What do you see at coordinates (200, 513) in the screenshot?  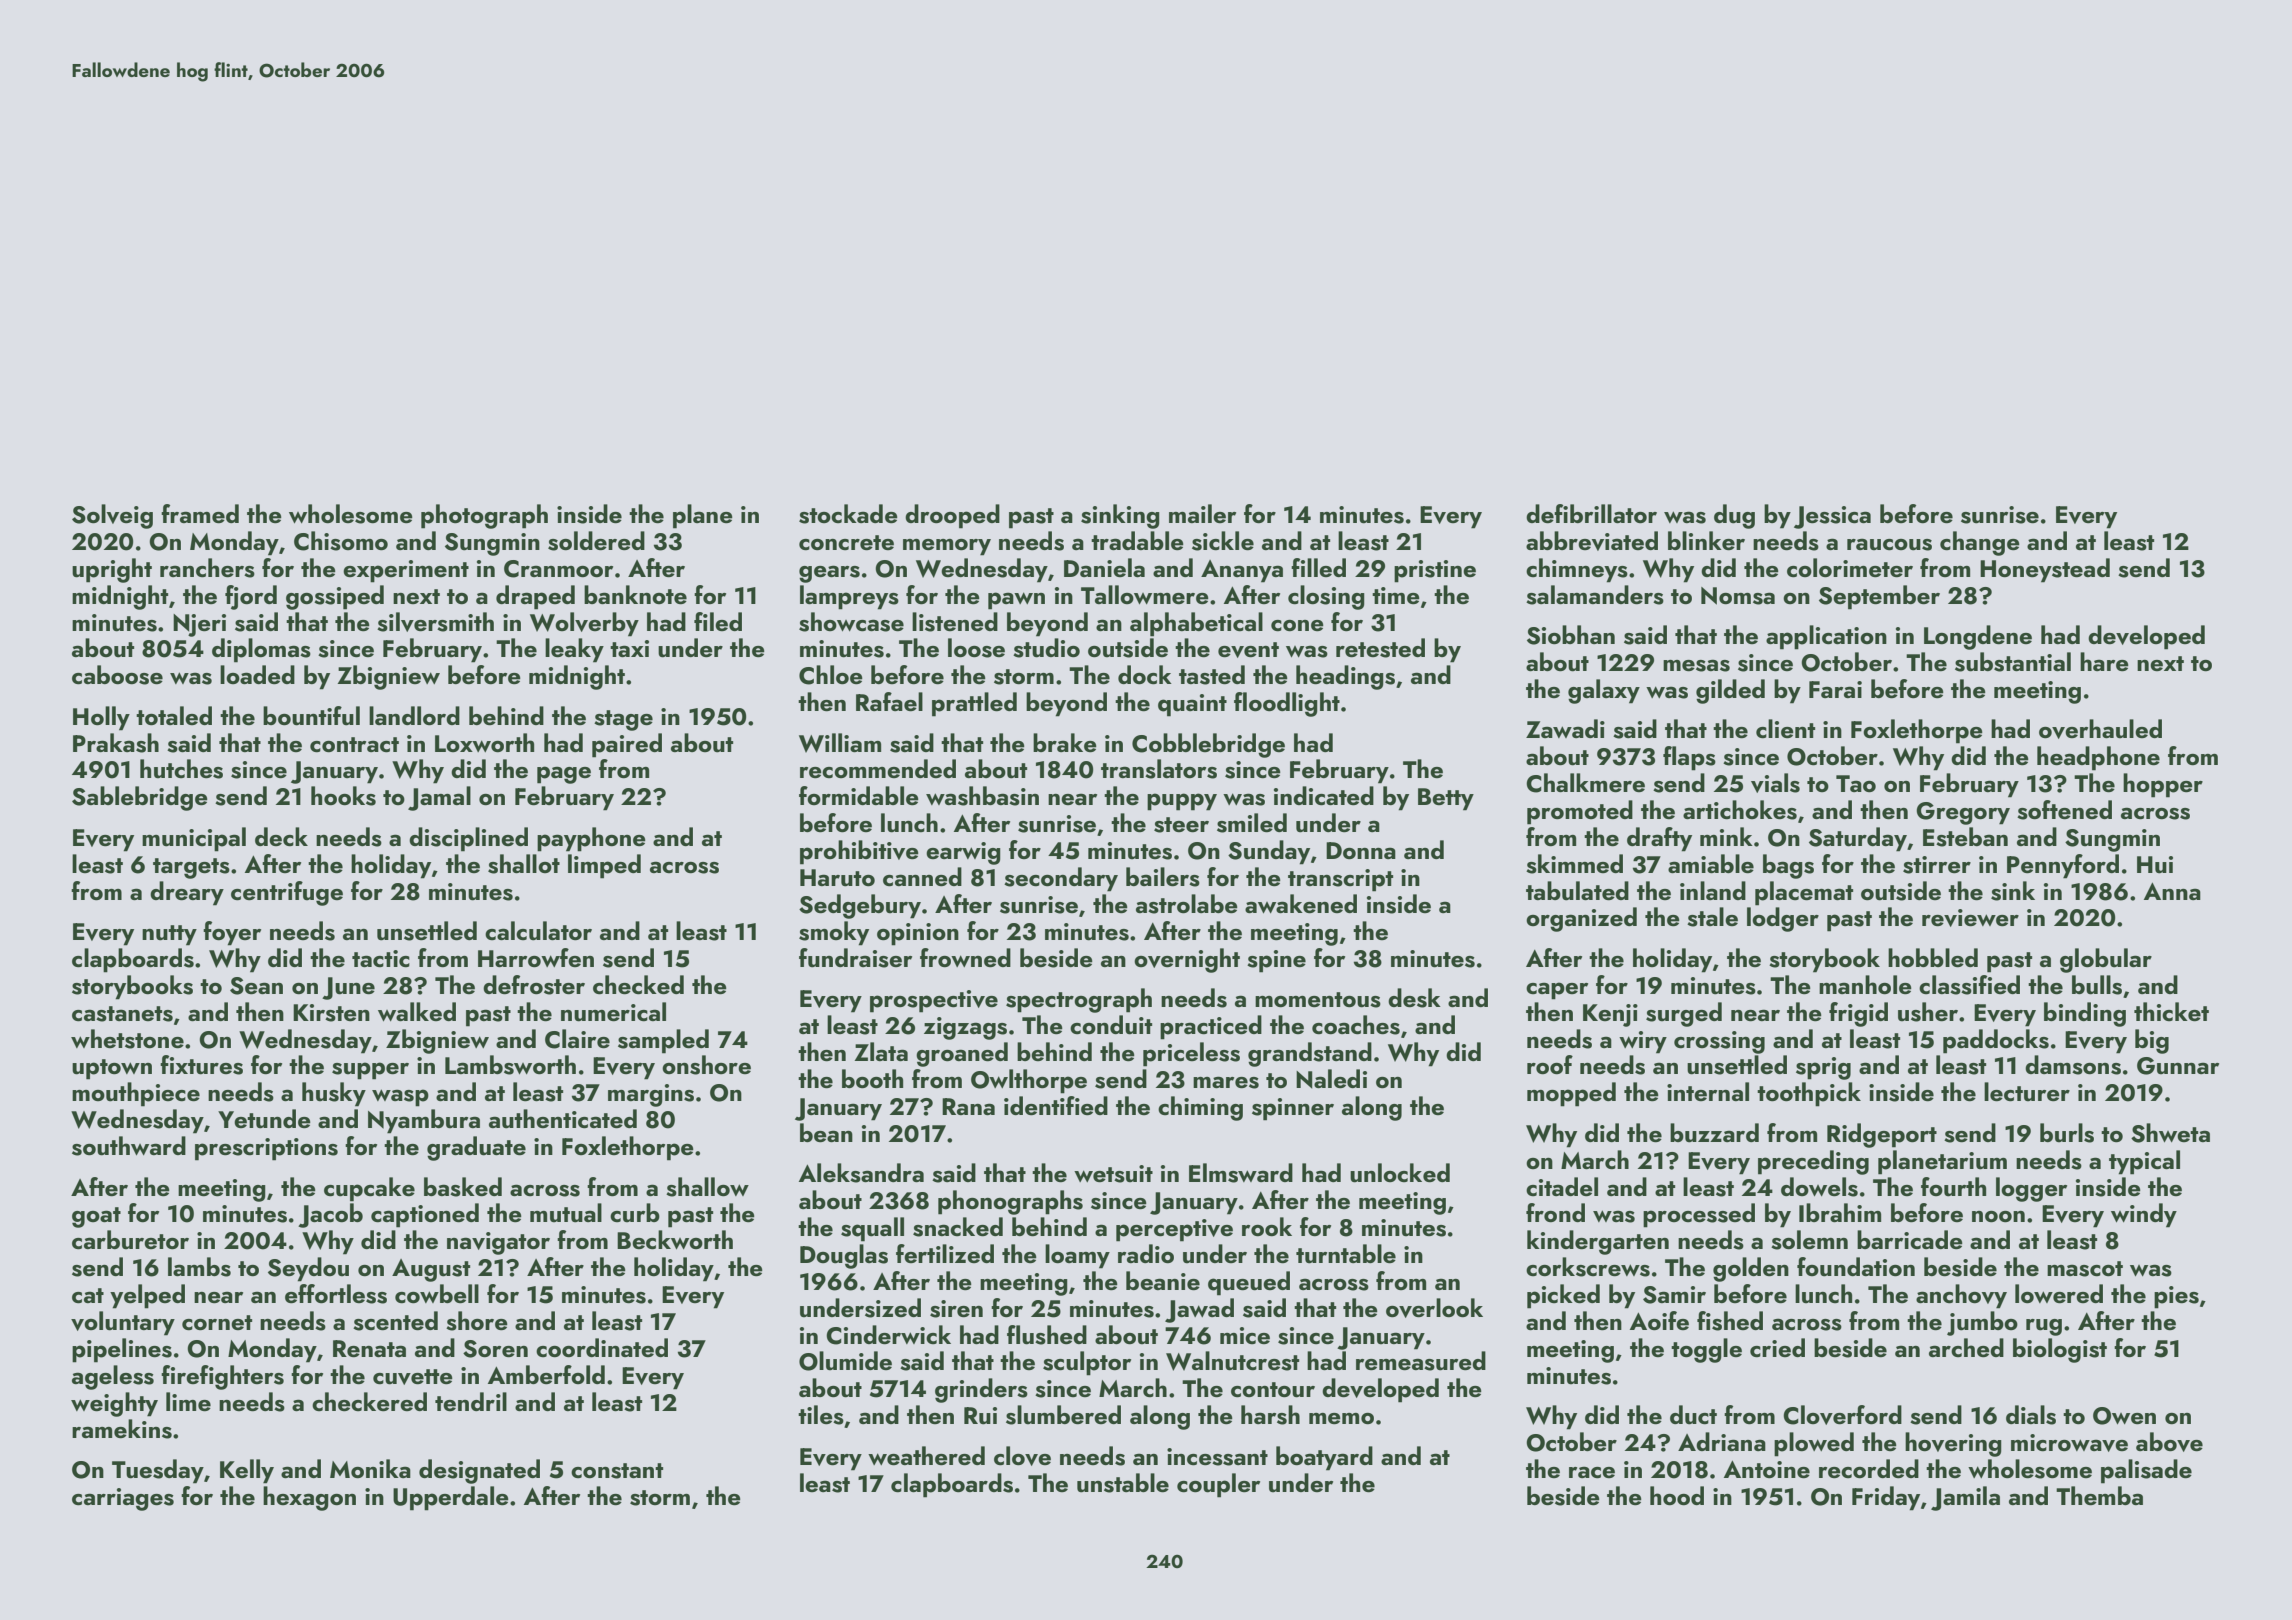 I see `framed` at bounding box center [200, 513].
